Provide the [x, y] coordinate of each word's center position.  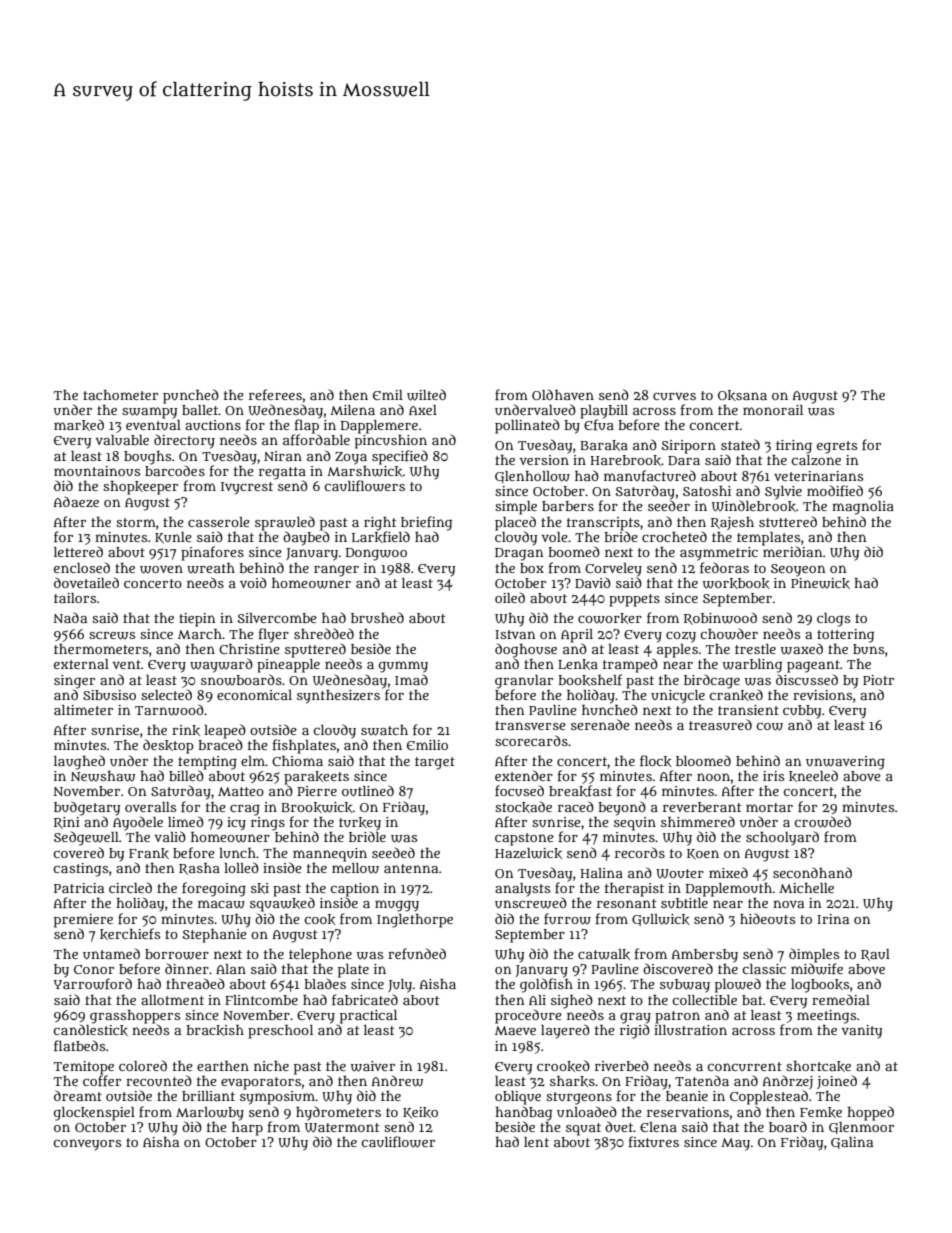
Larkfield [381, 537]
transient [748, 710]
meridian [793, 551]
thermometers [101, 649]
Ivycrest [247, 488]
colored [143, 1065]
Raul [875, 955]
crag [245, 810]
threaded [195, 983]
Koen [703, 854]
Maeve [515, 1030]
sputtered [315, 650]
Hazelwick [528, 853]
